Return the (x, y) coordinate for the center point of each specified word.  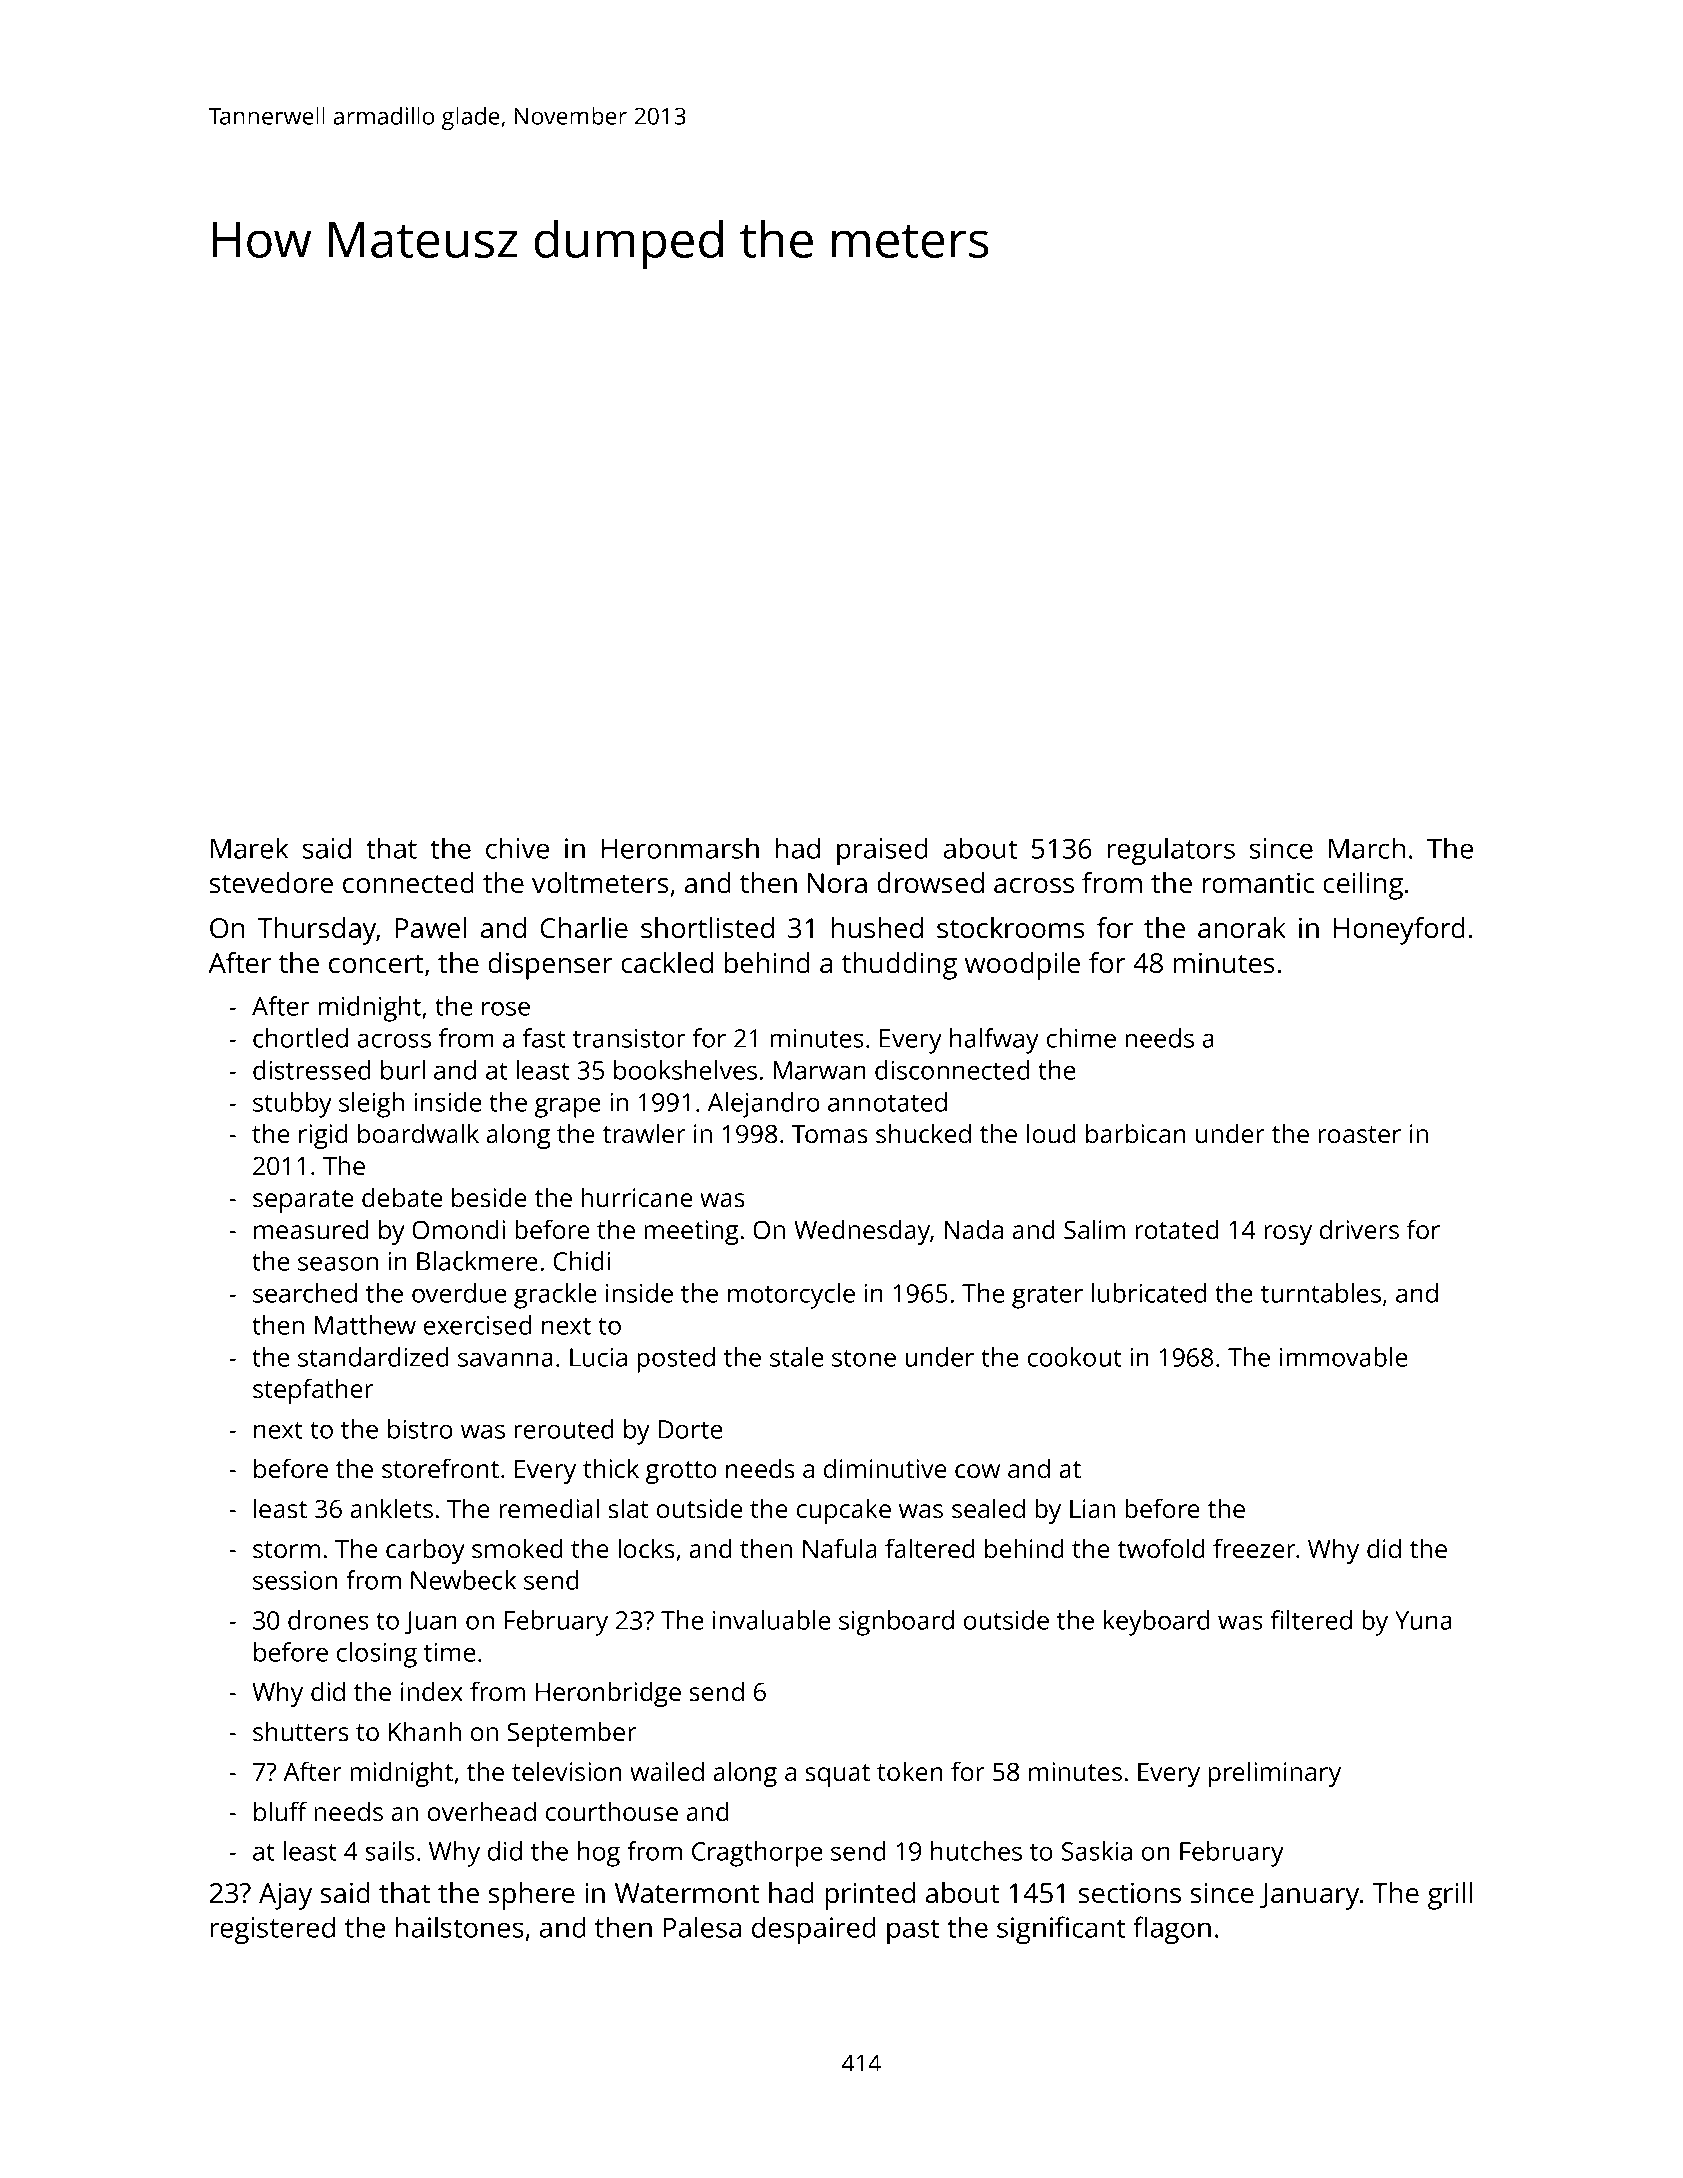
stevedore (271, 883)
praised (882, 851)
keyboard (1157, 1623)
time (450, 1652)
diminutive (885, 1468)
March (1367, 848)
